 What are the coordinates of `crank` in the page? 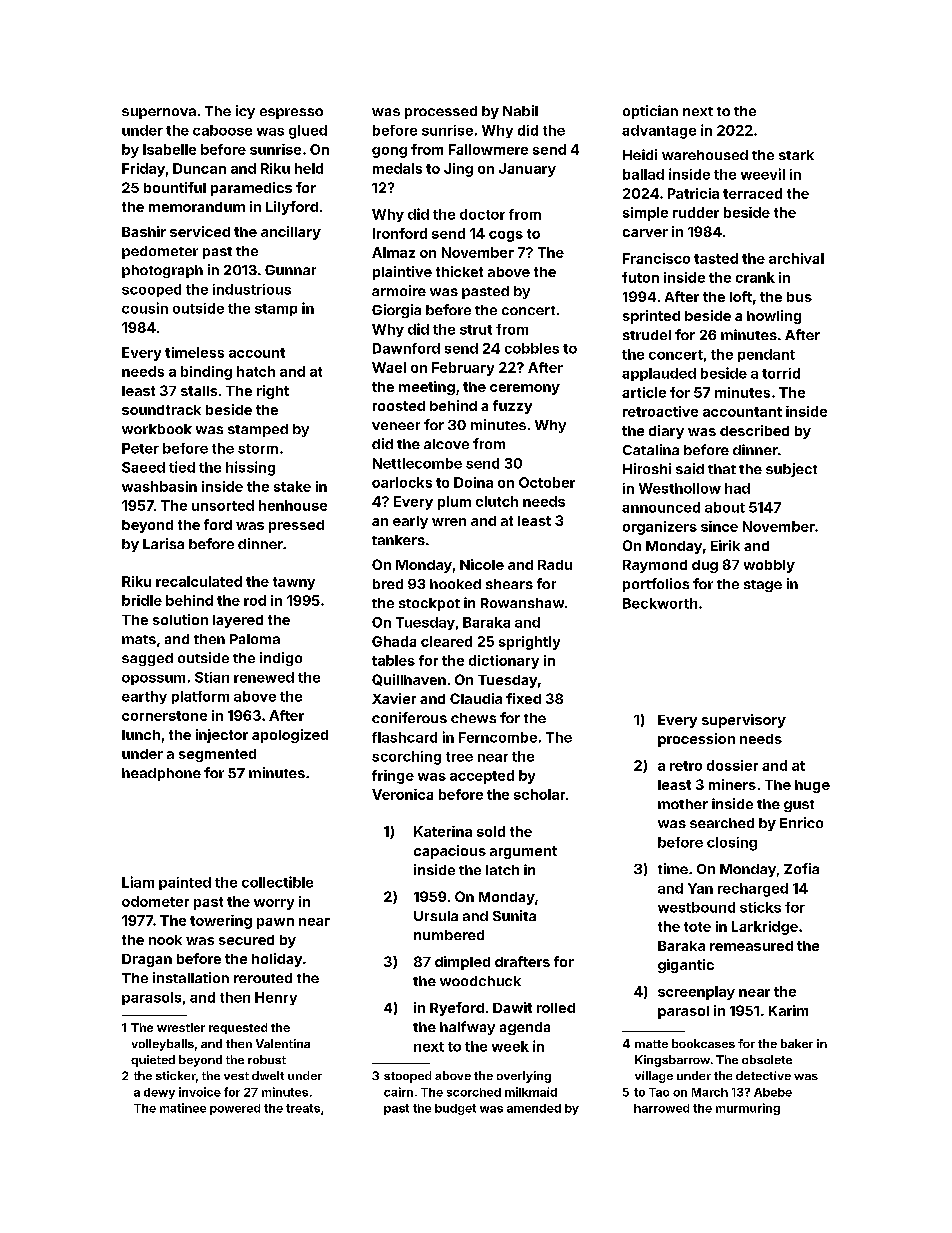 It's located at (755, 277).
